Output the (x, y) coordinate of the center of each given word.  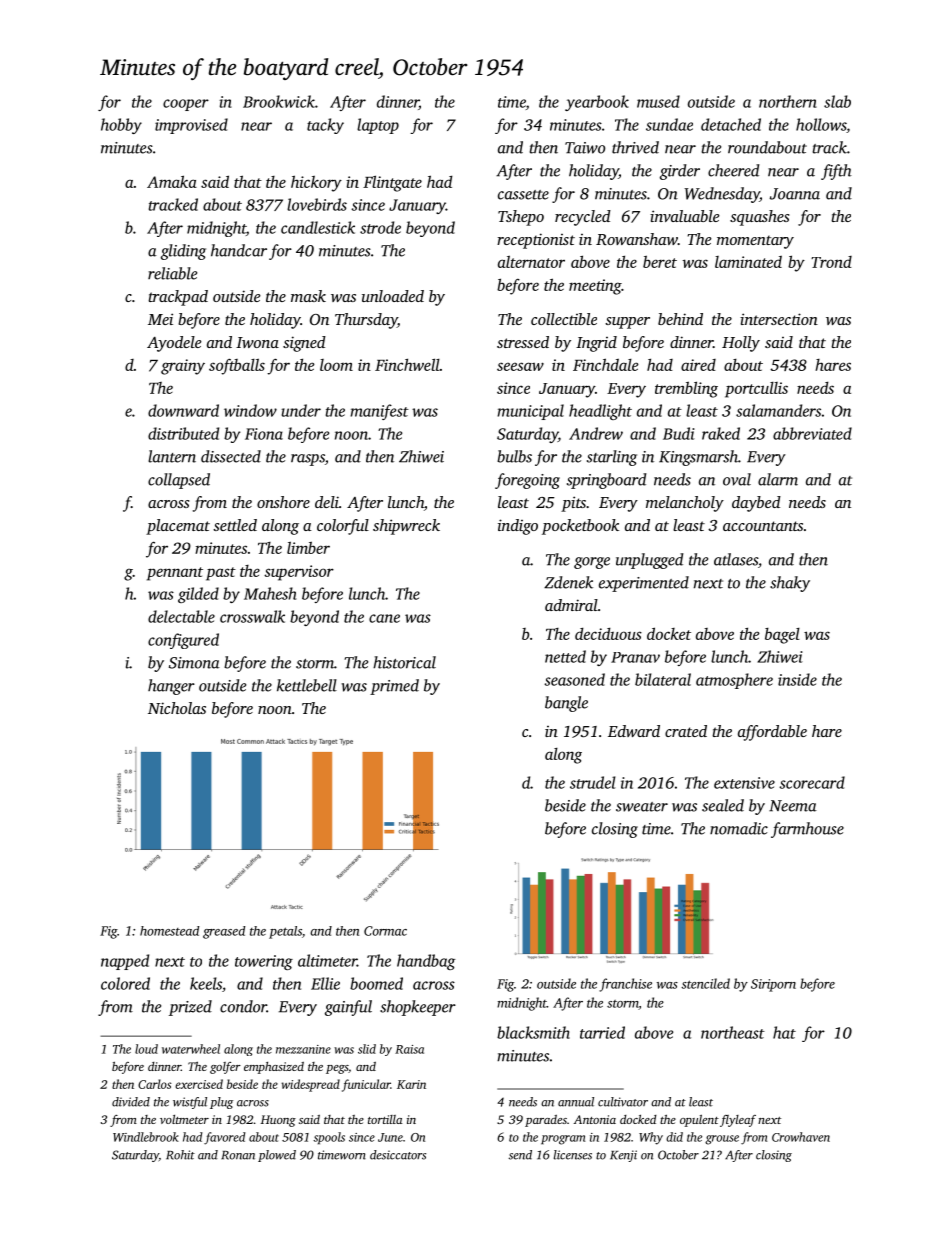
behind (680, 319)
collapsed (179, 481)
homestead (169, 931)
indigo (518, 527)
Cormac (385, 931)
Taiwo (585, 148)
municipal (530, 412)
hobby (121, 126)
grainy (183, 367)
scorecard (812, 782)
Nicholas (177, 708)
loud (146, 1049)
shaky (790, 584)
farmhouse (807, 830)
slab (837, 101)
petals (285, 932)
